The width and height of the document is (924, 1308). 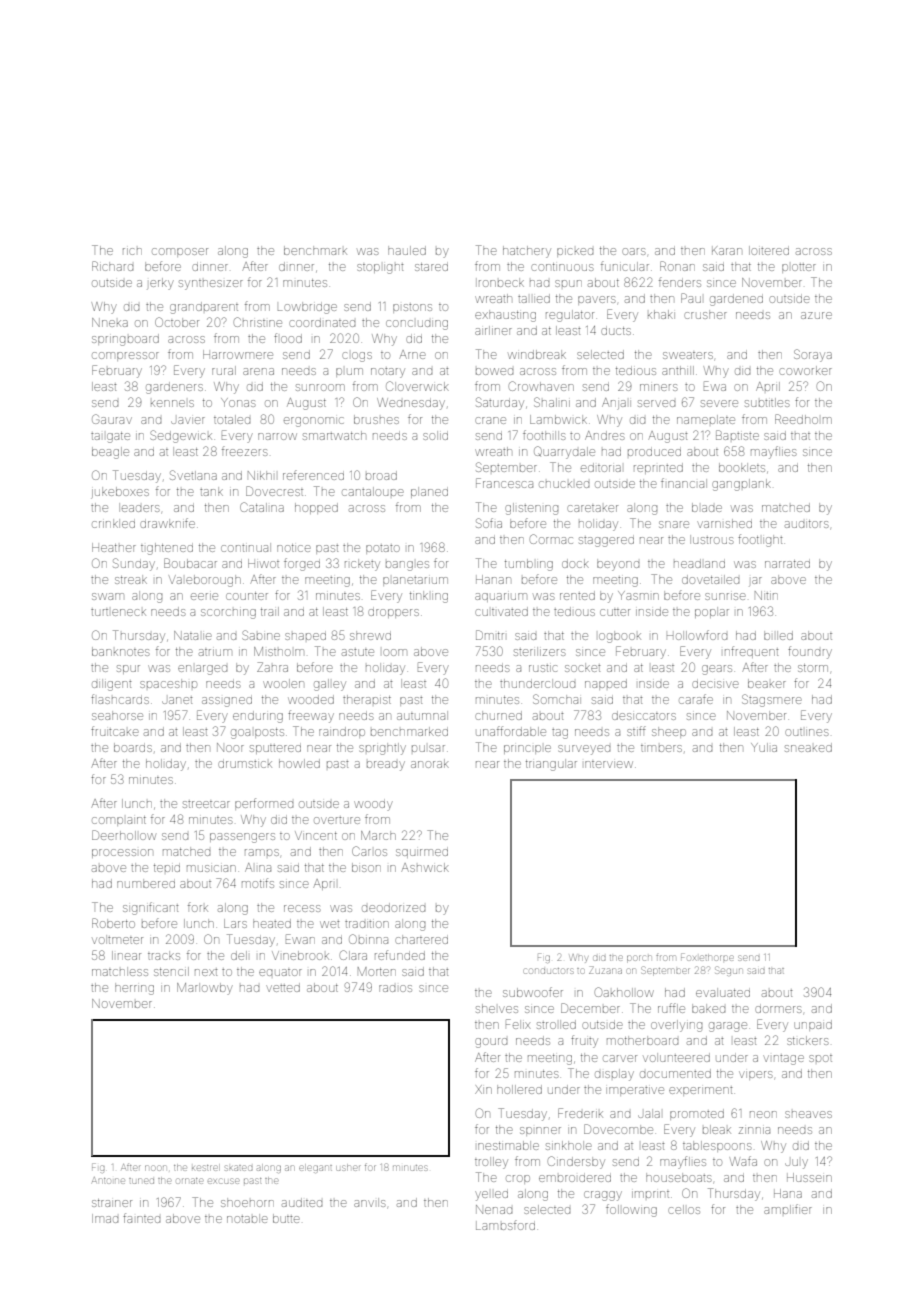 I want to click on butte, so click(x=286, y=1218).
